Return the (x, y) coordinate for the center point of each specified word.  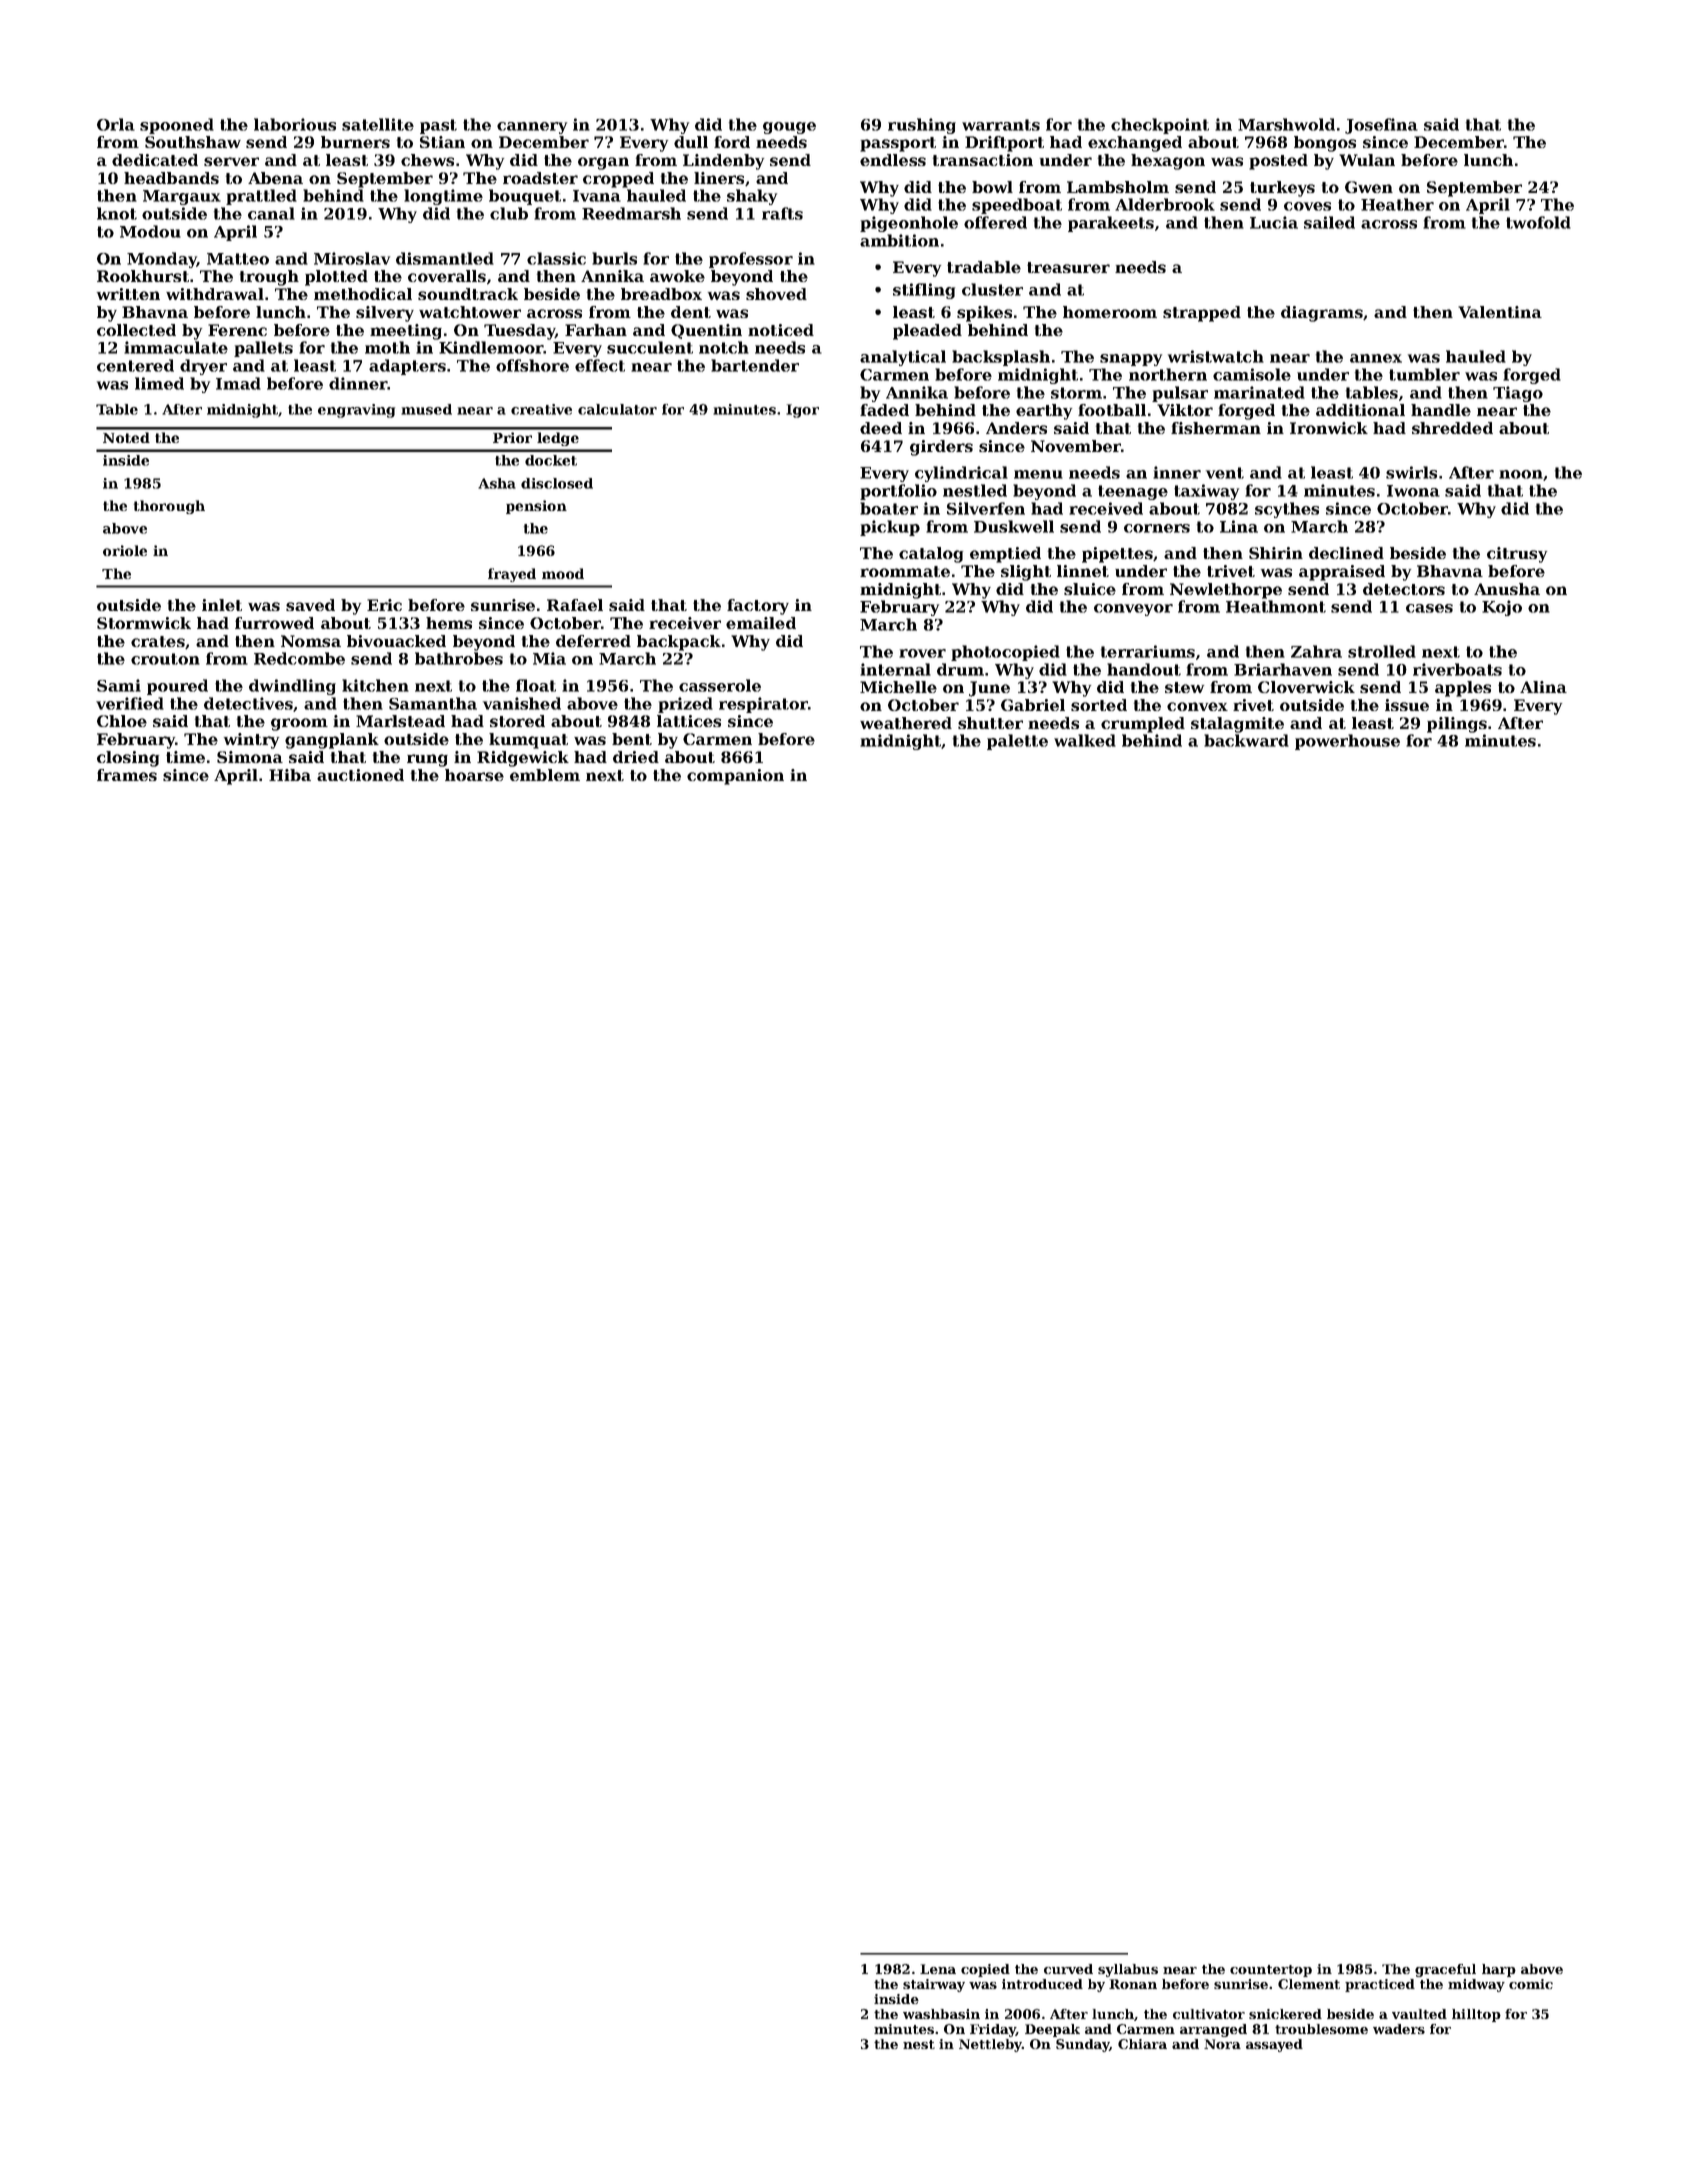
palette (1017, 742)
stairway (934, 1985)
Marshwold (1286, 124)
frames (127, 775)
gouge (789, 128)
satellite (378, 124)
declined (1346, 553)
